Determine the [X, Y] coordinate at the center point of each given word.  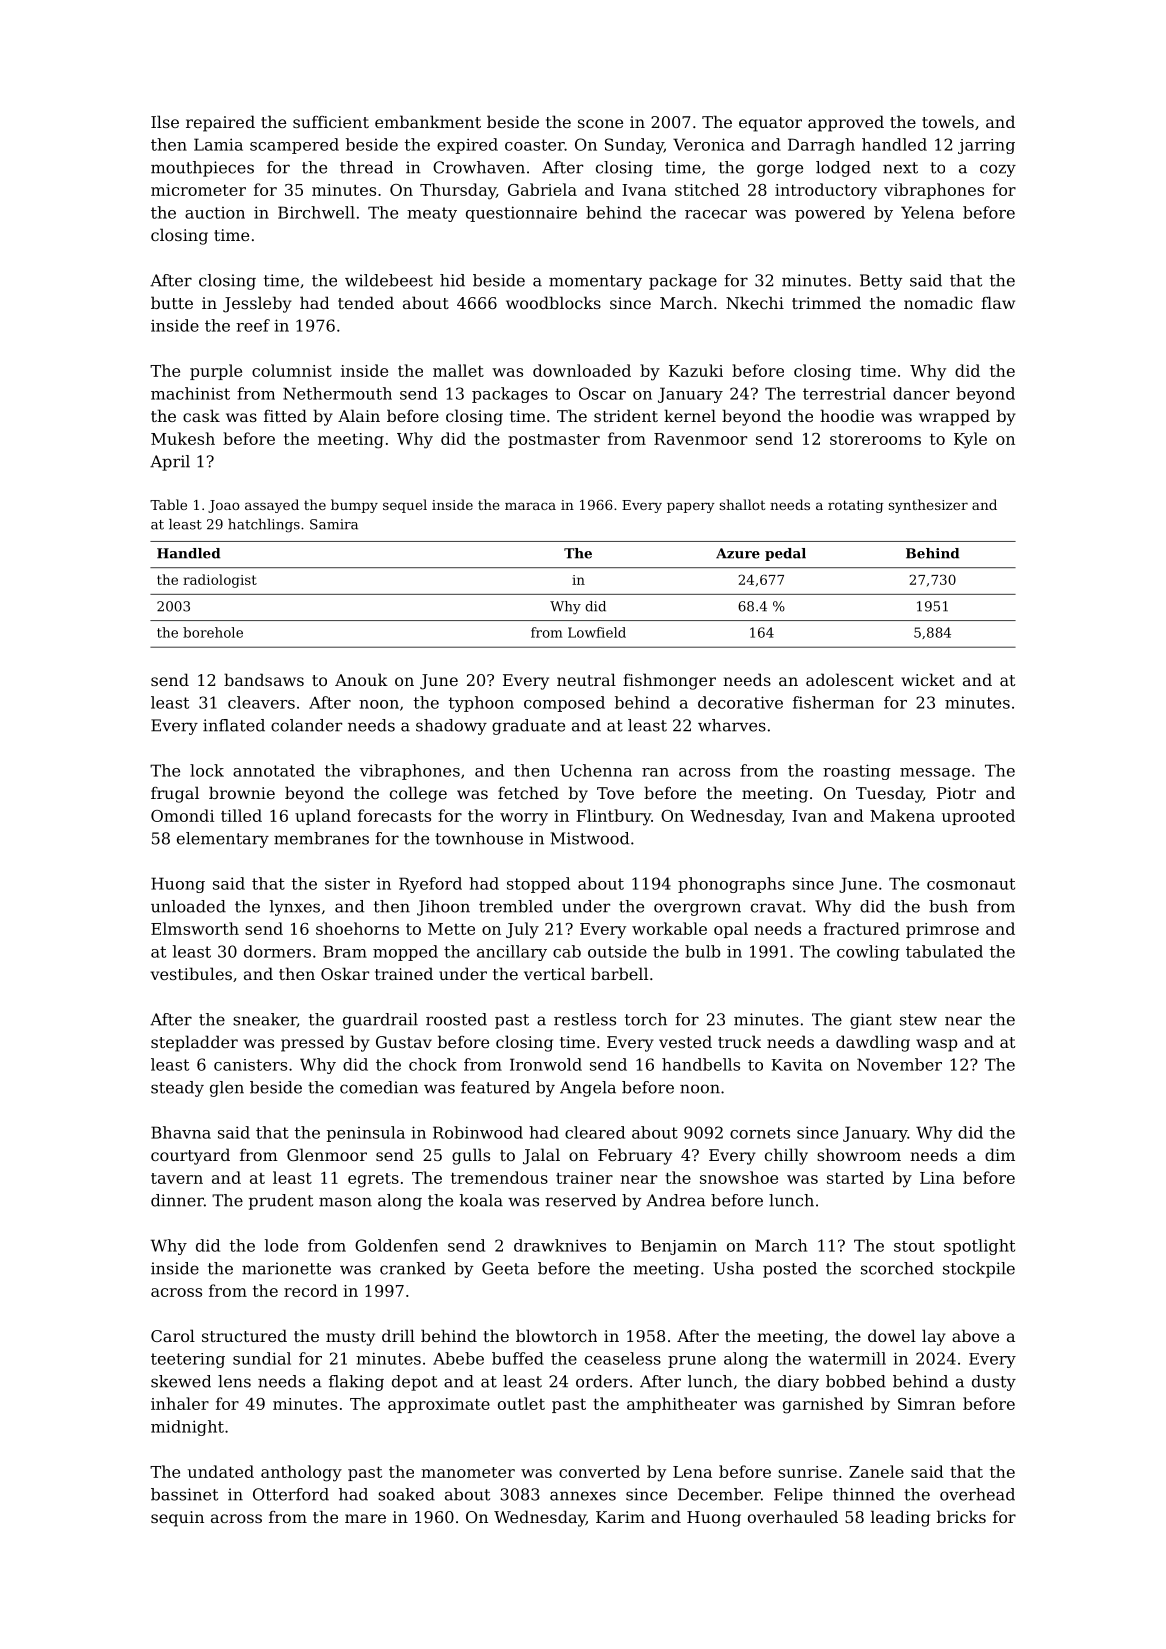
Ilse [165, 121]
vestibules [191, 973]
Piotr [956, 793]
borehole [213, 632]
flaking [356, 1383]
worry [524, 819]
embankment [428, 121]
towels [948, 121]
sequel [405, 506]
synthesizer [928, 506]
